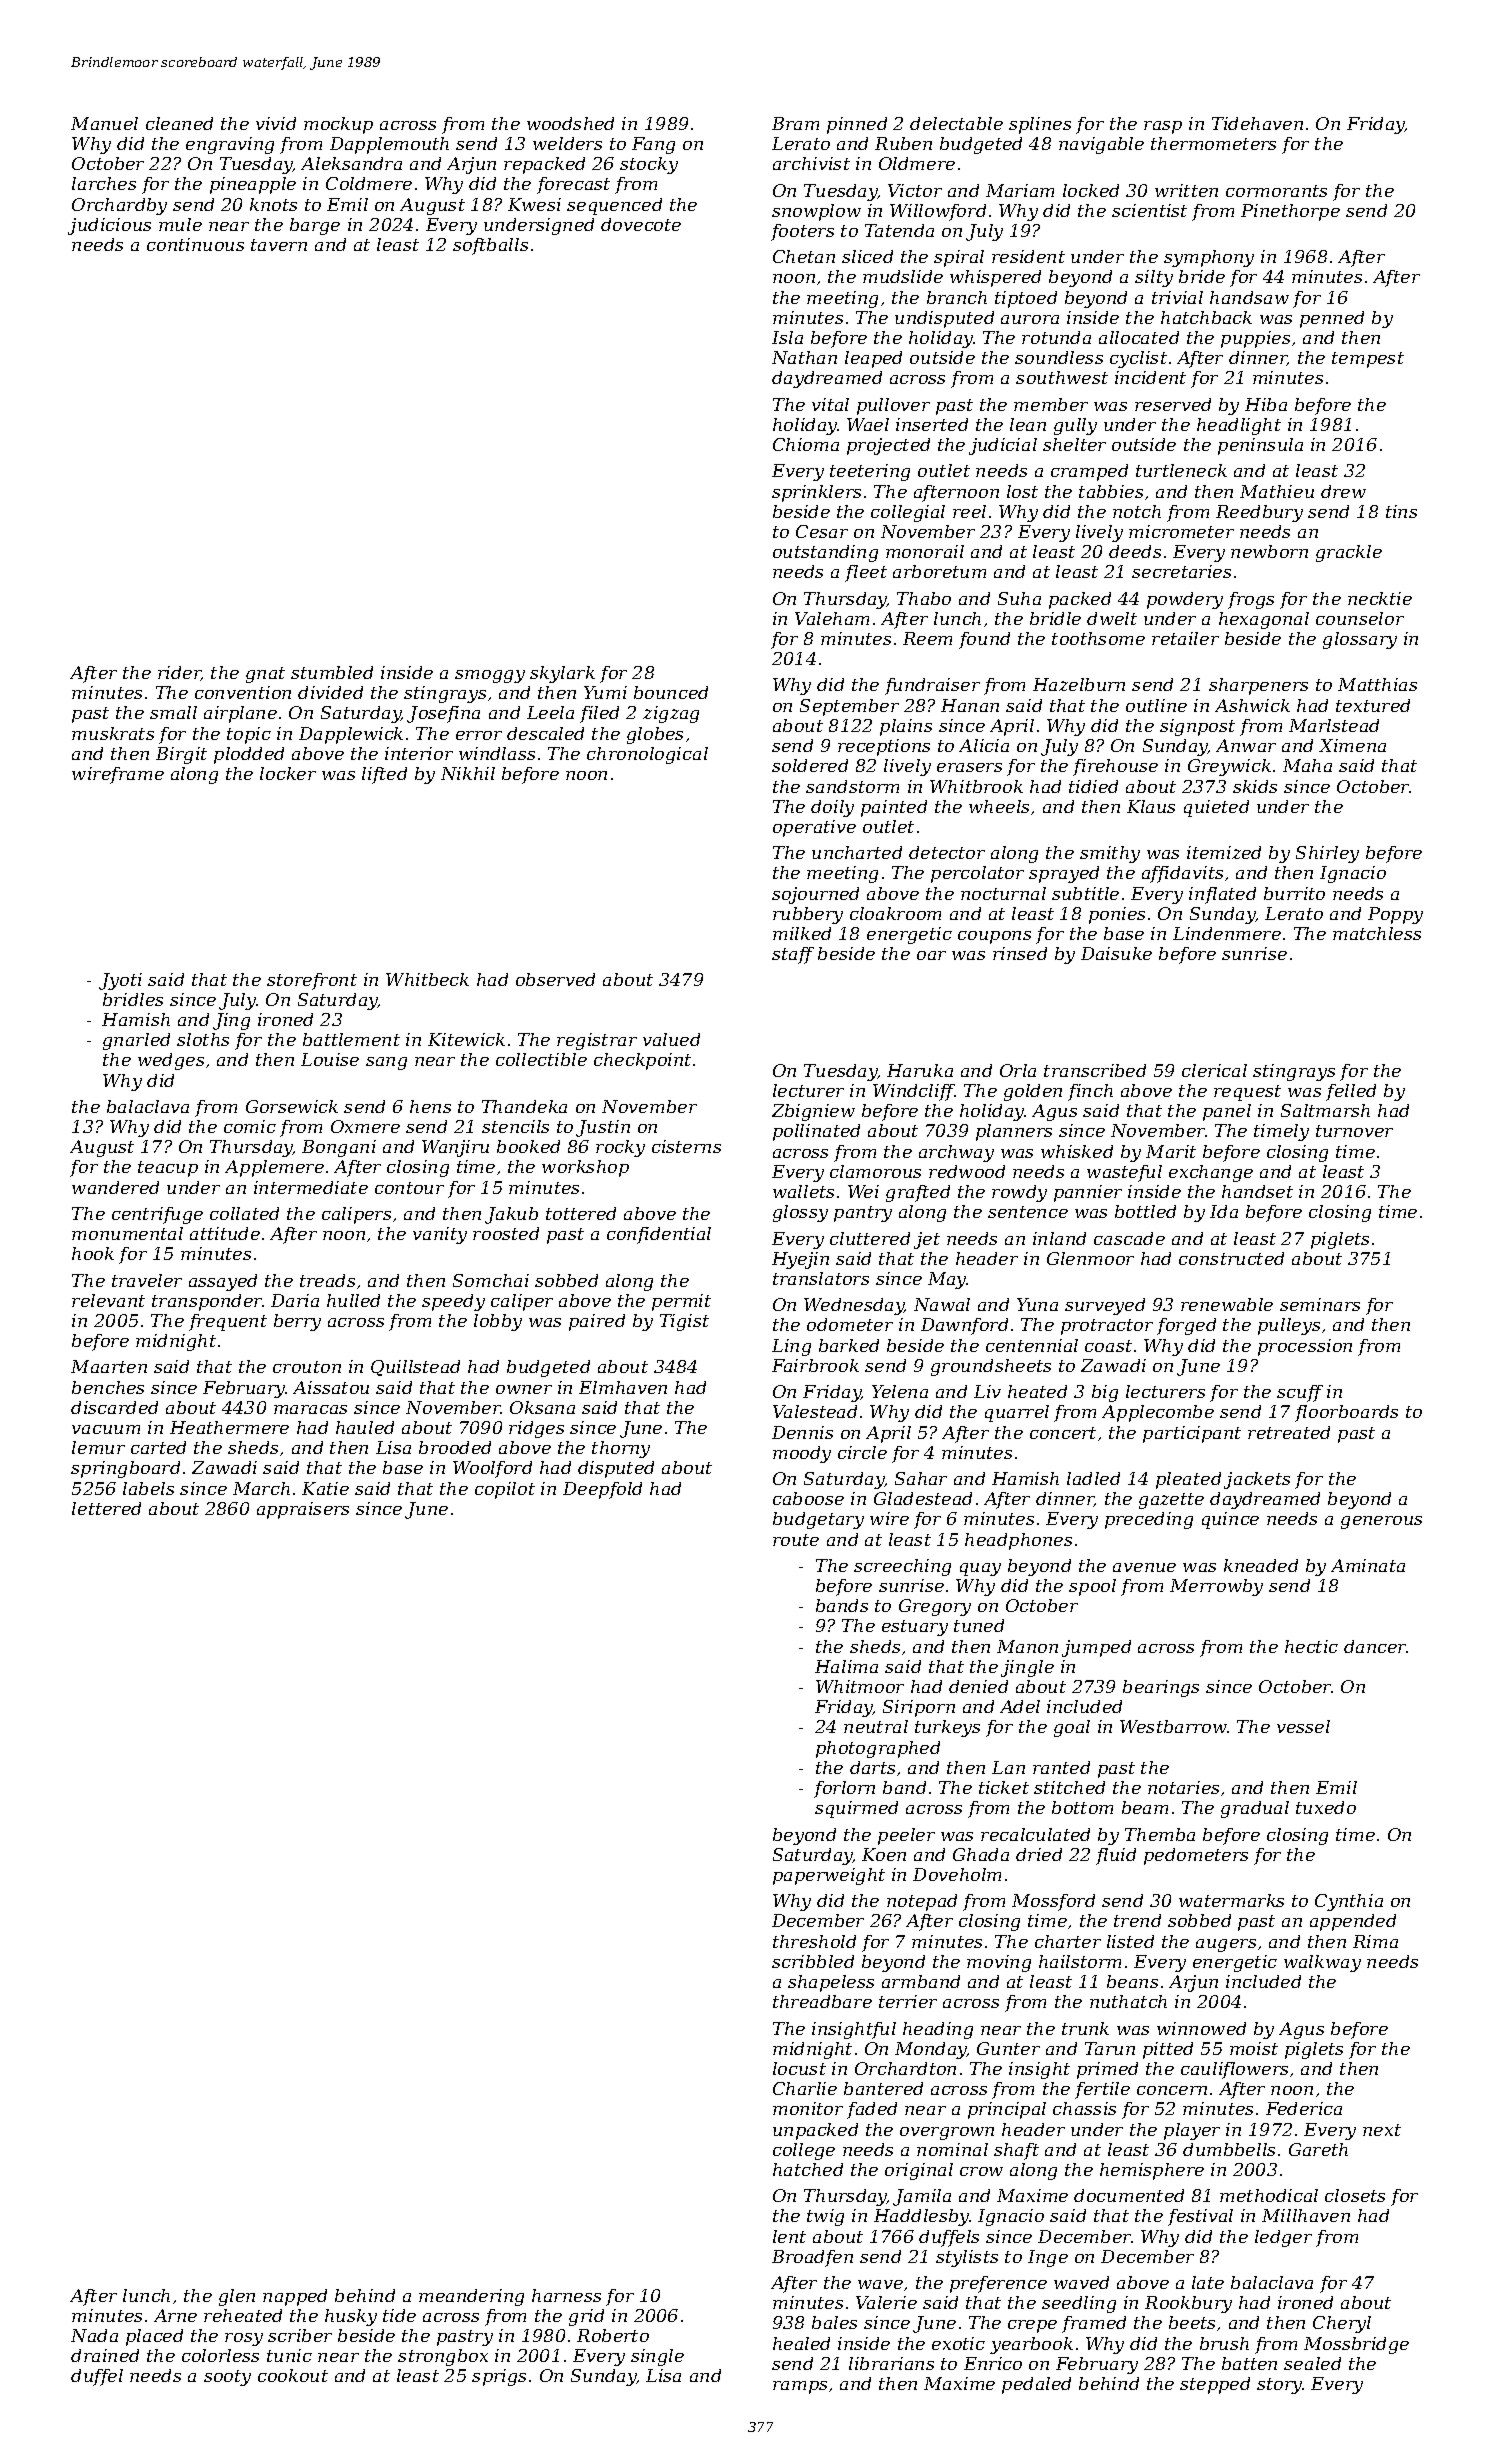  I want to click on appraisers, so click(303, 1510).
